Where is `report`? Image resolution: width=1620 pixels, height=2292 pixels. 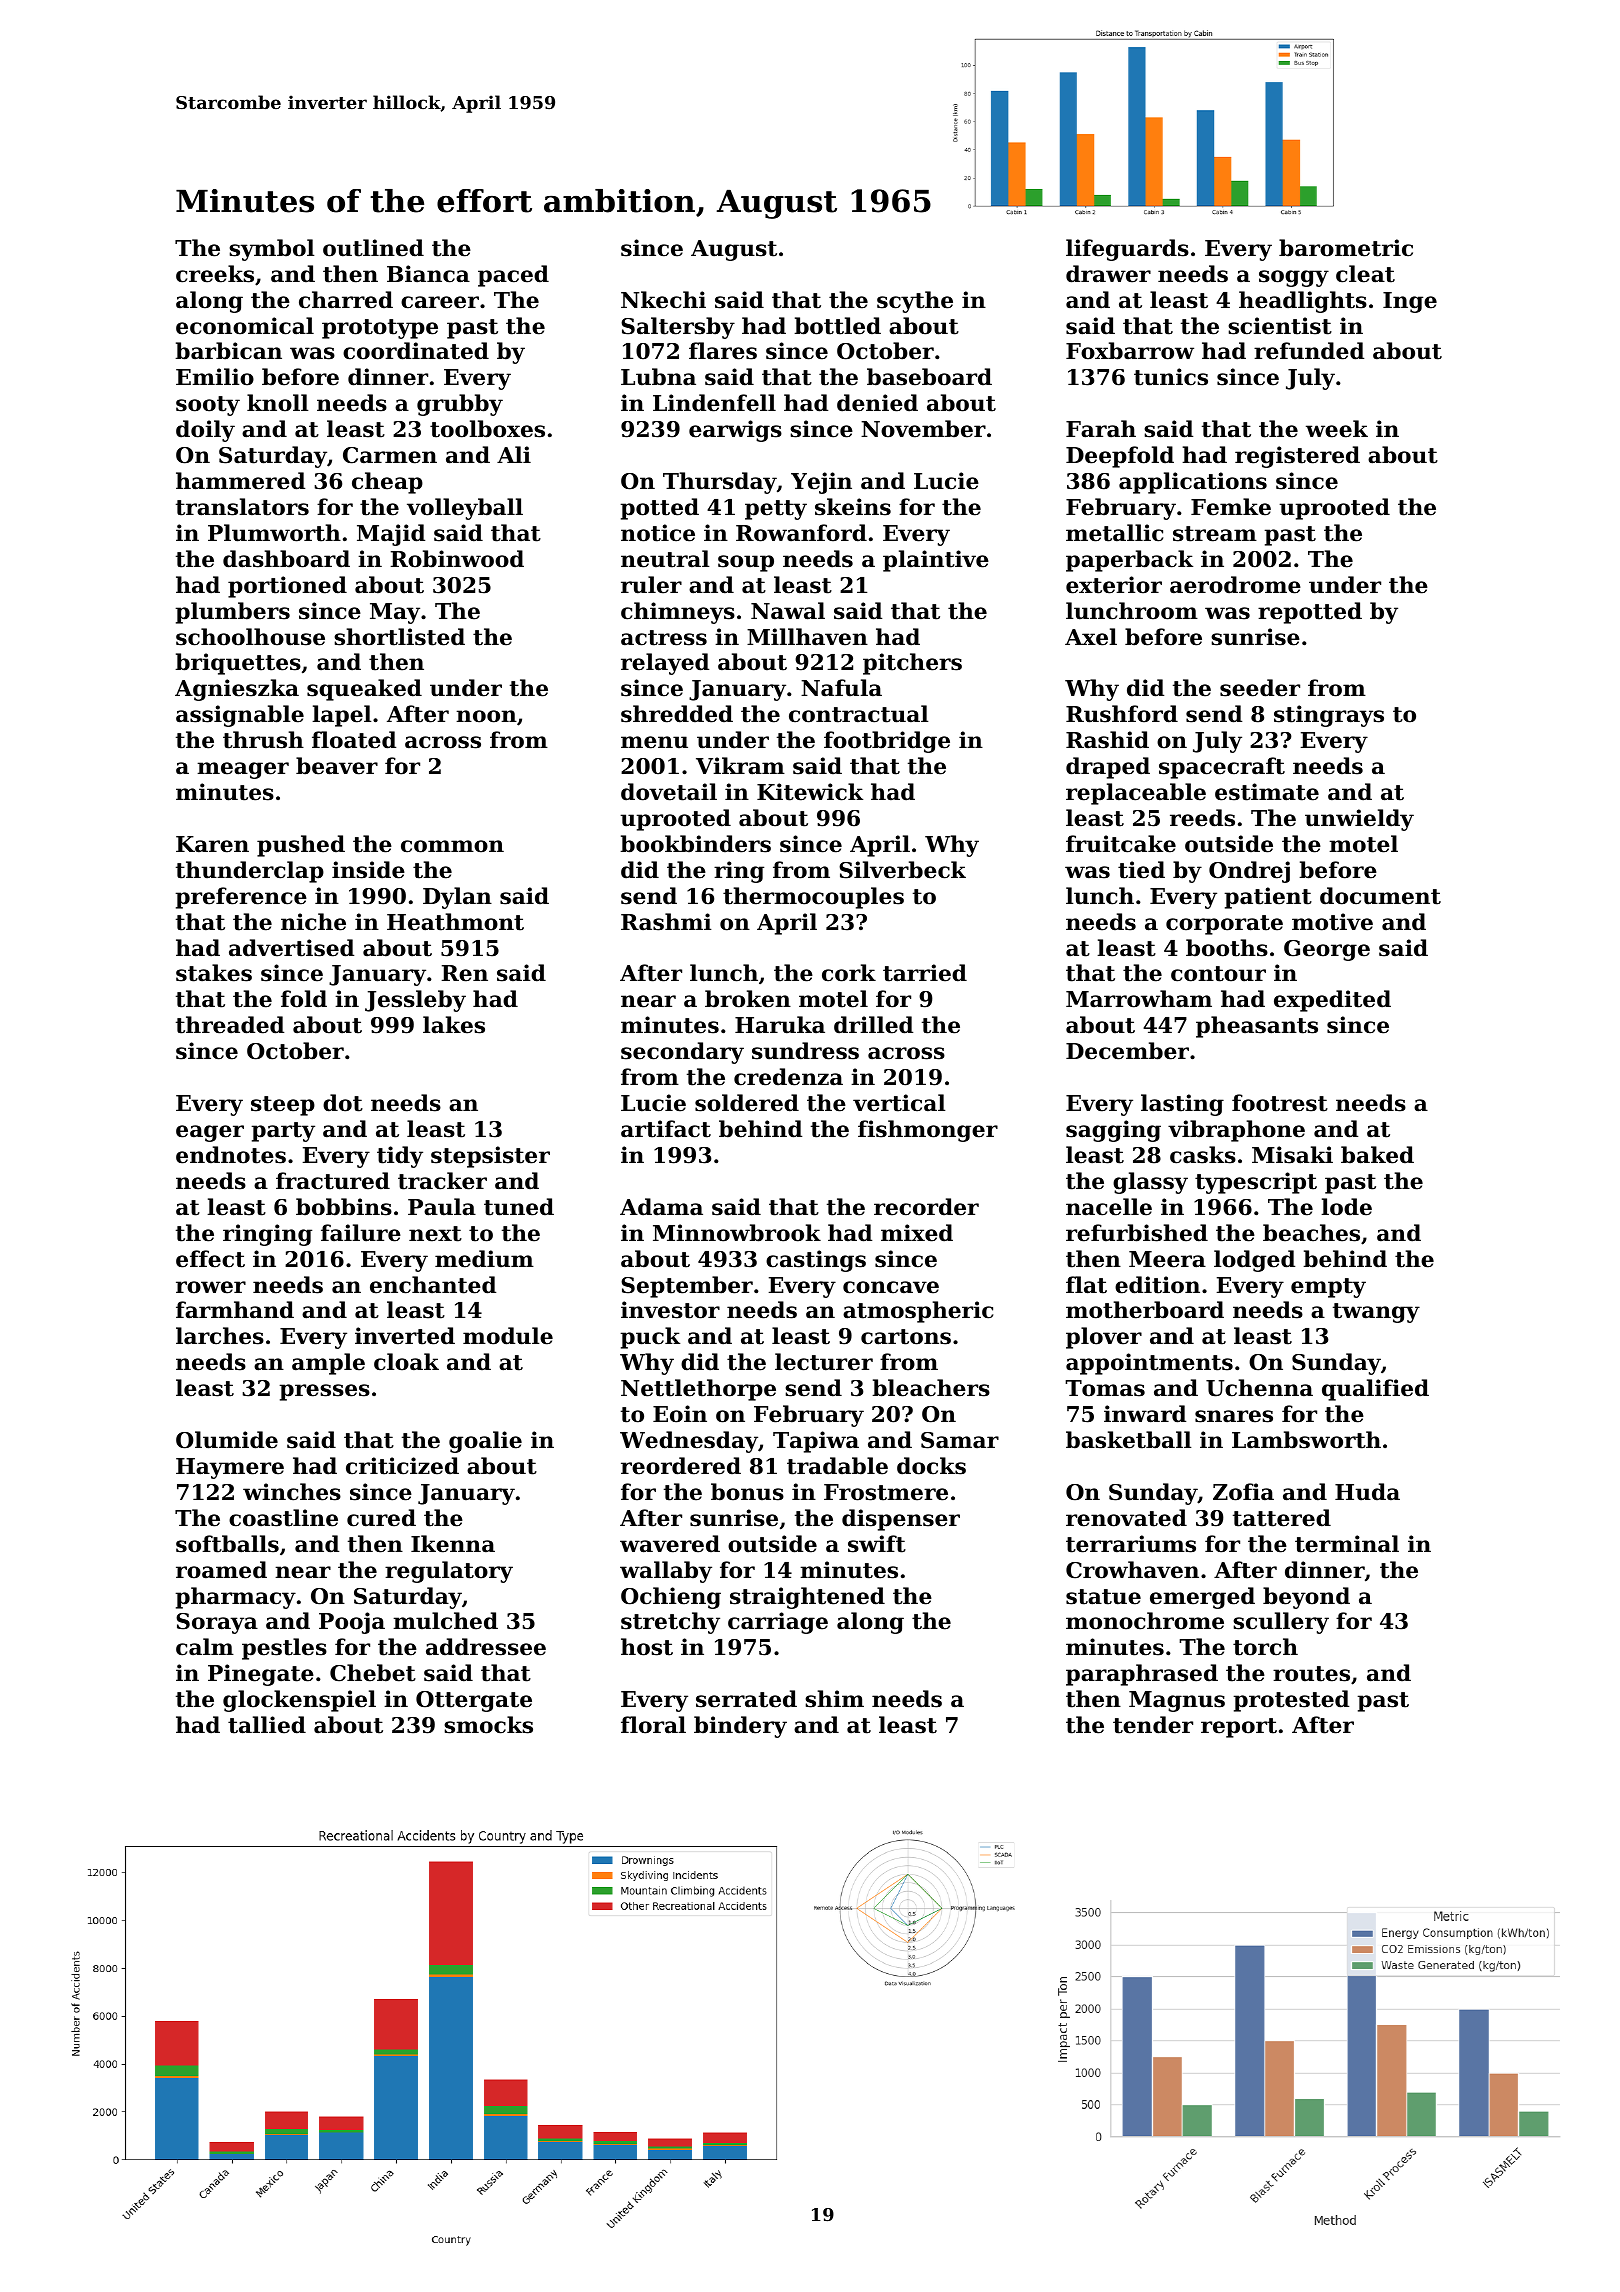
report is located at coordinates (1239, 1728).
